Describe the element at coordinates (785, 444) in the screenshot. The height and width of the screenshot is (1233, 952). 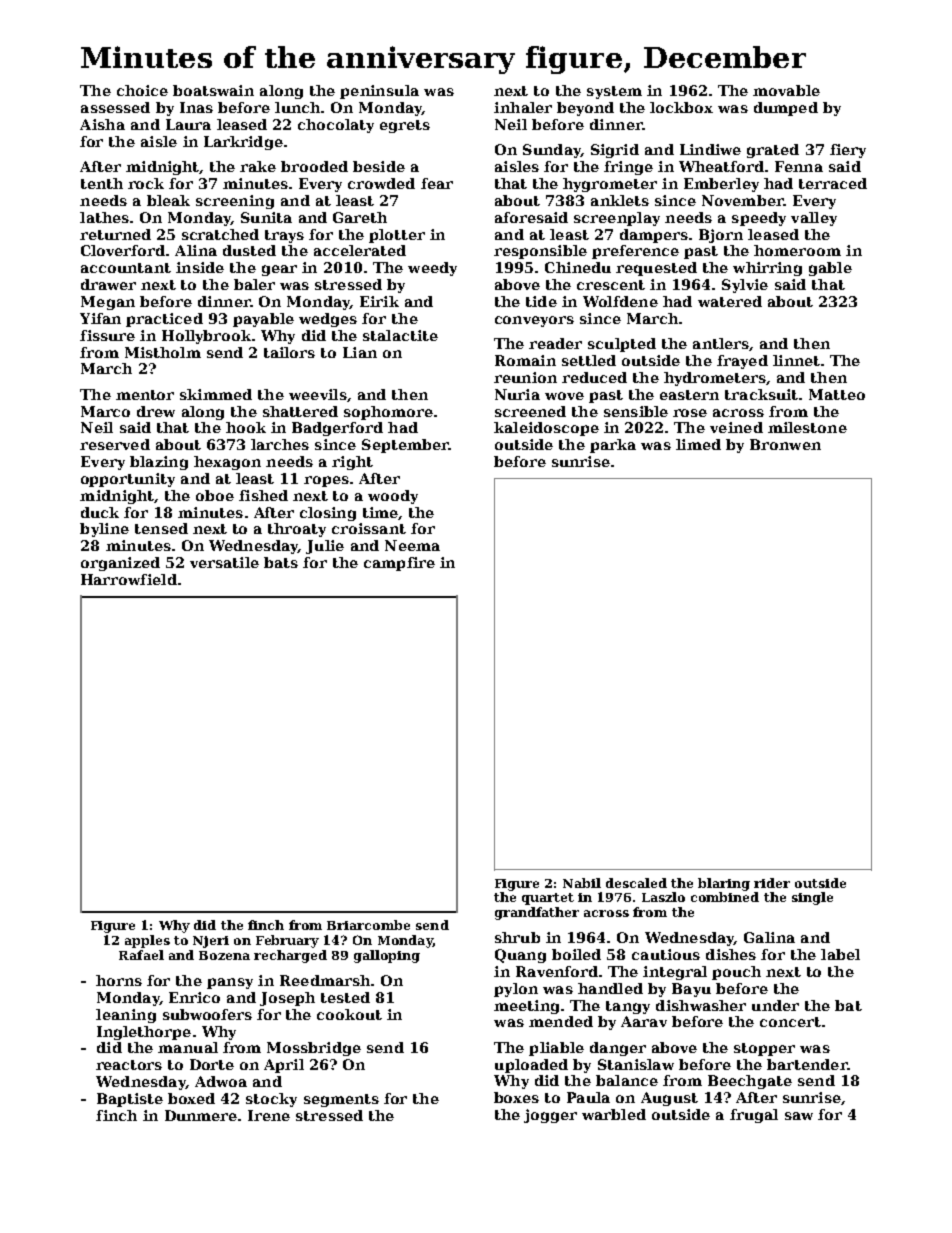
I see `Bronwen` at that location.
